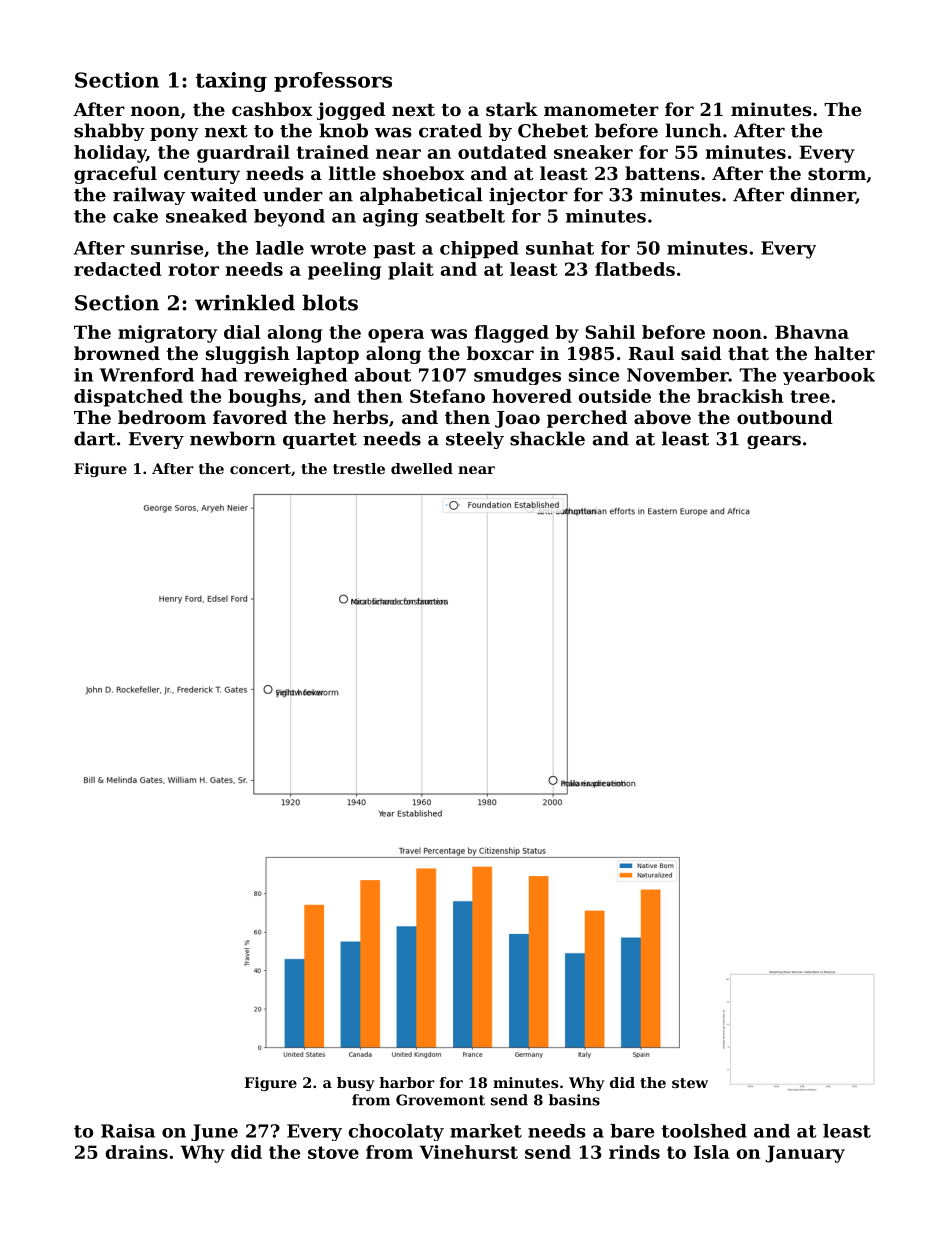 Image resolution: width=952 pixels, height=1233 pixels. Describe the element at coordinates (137, 1152) in the image. I see `drains` at that location.
